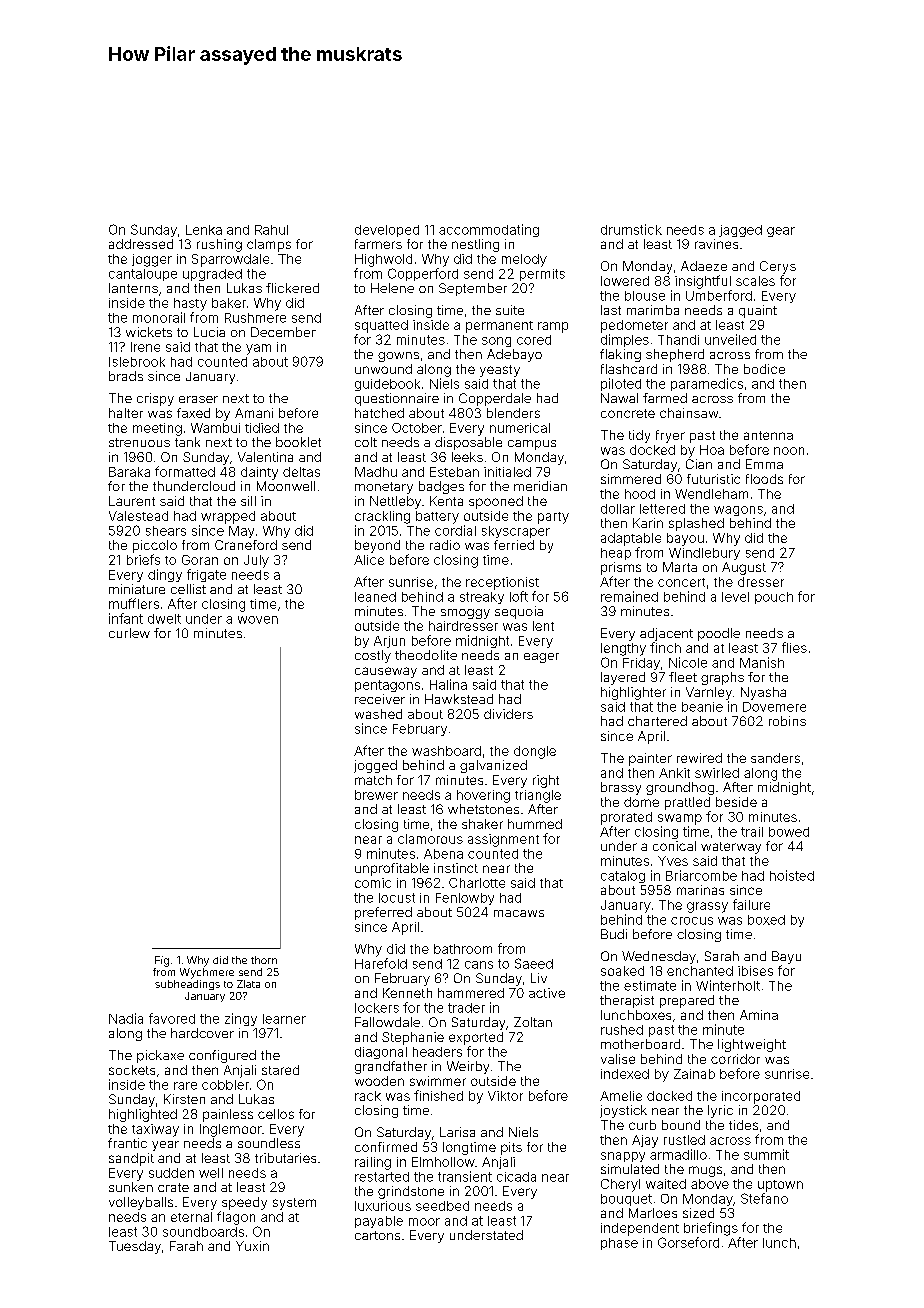 This screenshot has height=1308, width=924. I want to click on Tuesday, so click(135, 1247).
